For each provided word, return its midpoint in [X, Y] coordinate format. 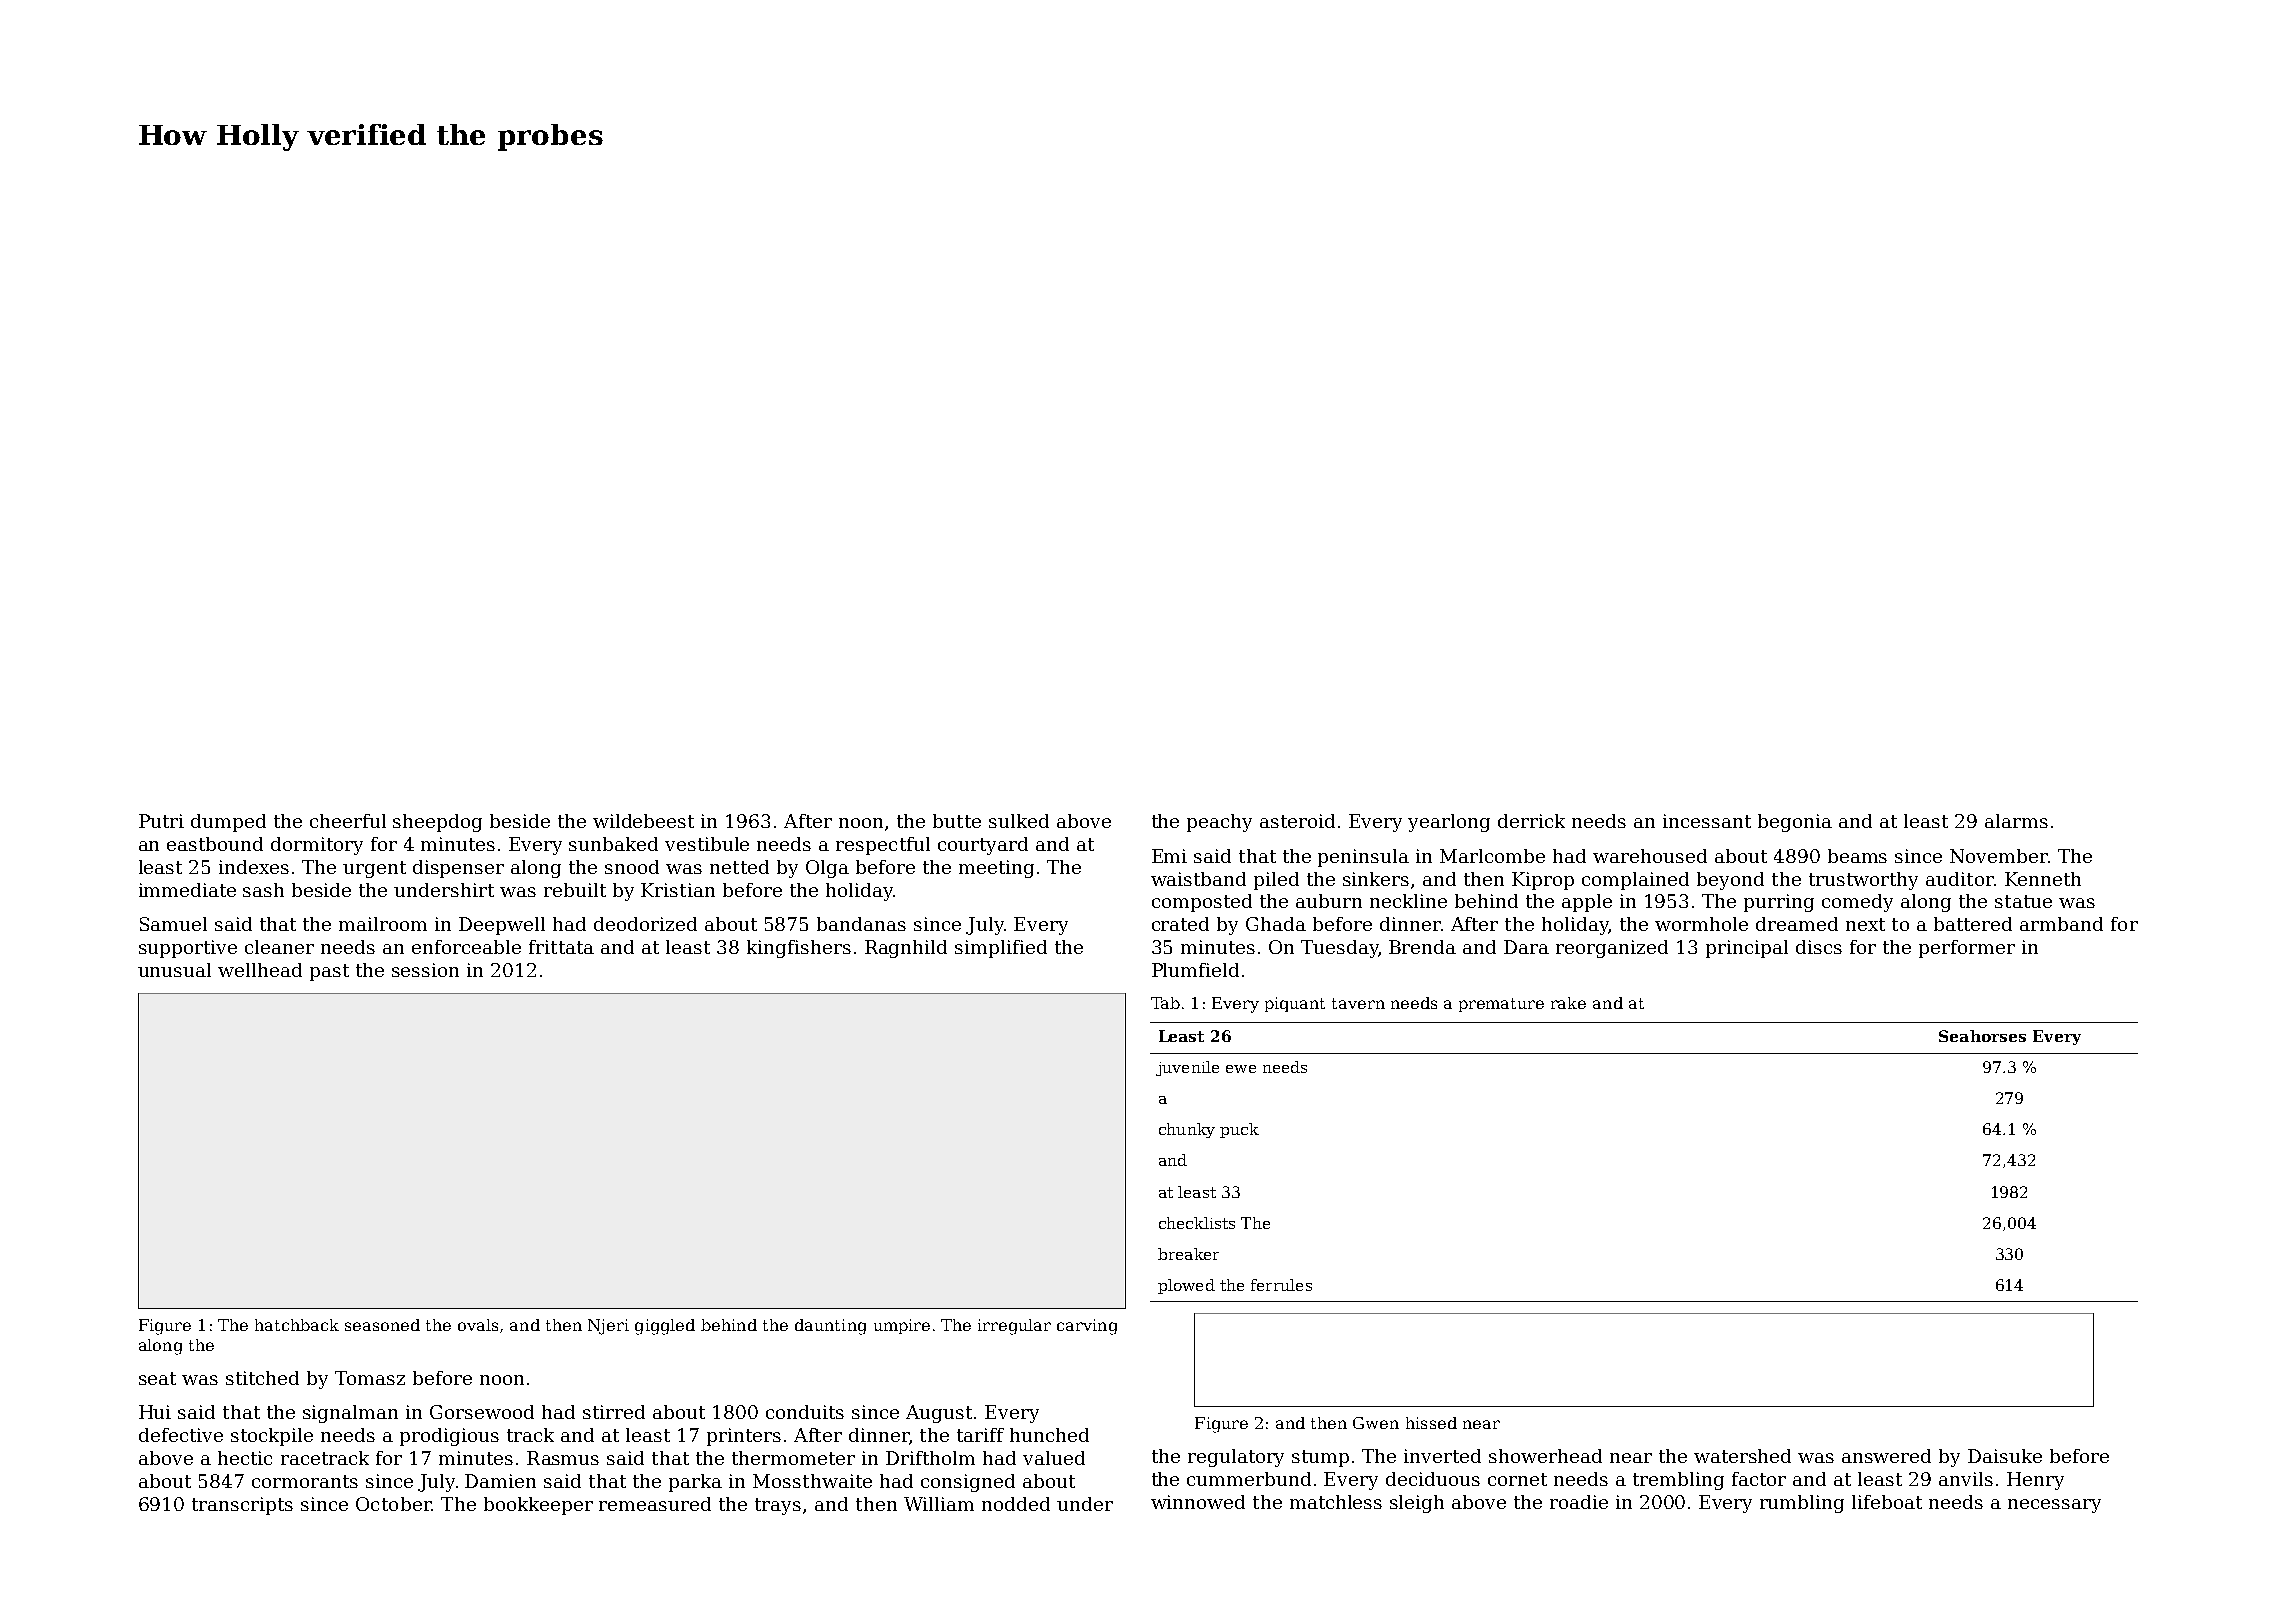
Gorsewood [482, 1412]
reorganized [1612, 949]
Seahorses [1982, 1036]
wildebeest [643, 821]
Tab [1165, 1003]
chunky [1187, 1130]
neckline [1408, 901]
